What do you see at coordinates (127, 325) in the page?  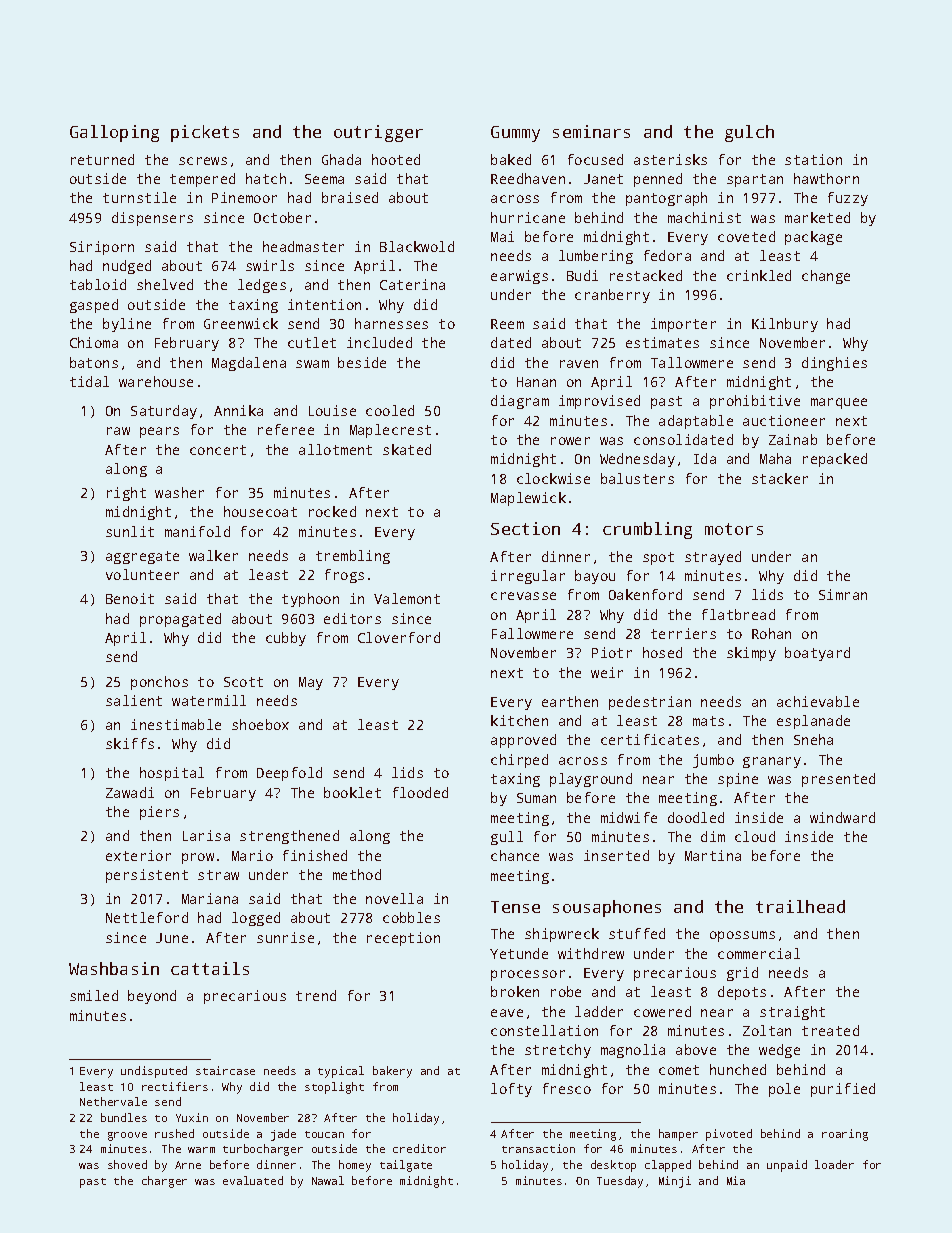 I see `byline` at bounding box center [127, 325].
